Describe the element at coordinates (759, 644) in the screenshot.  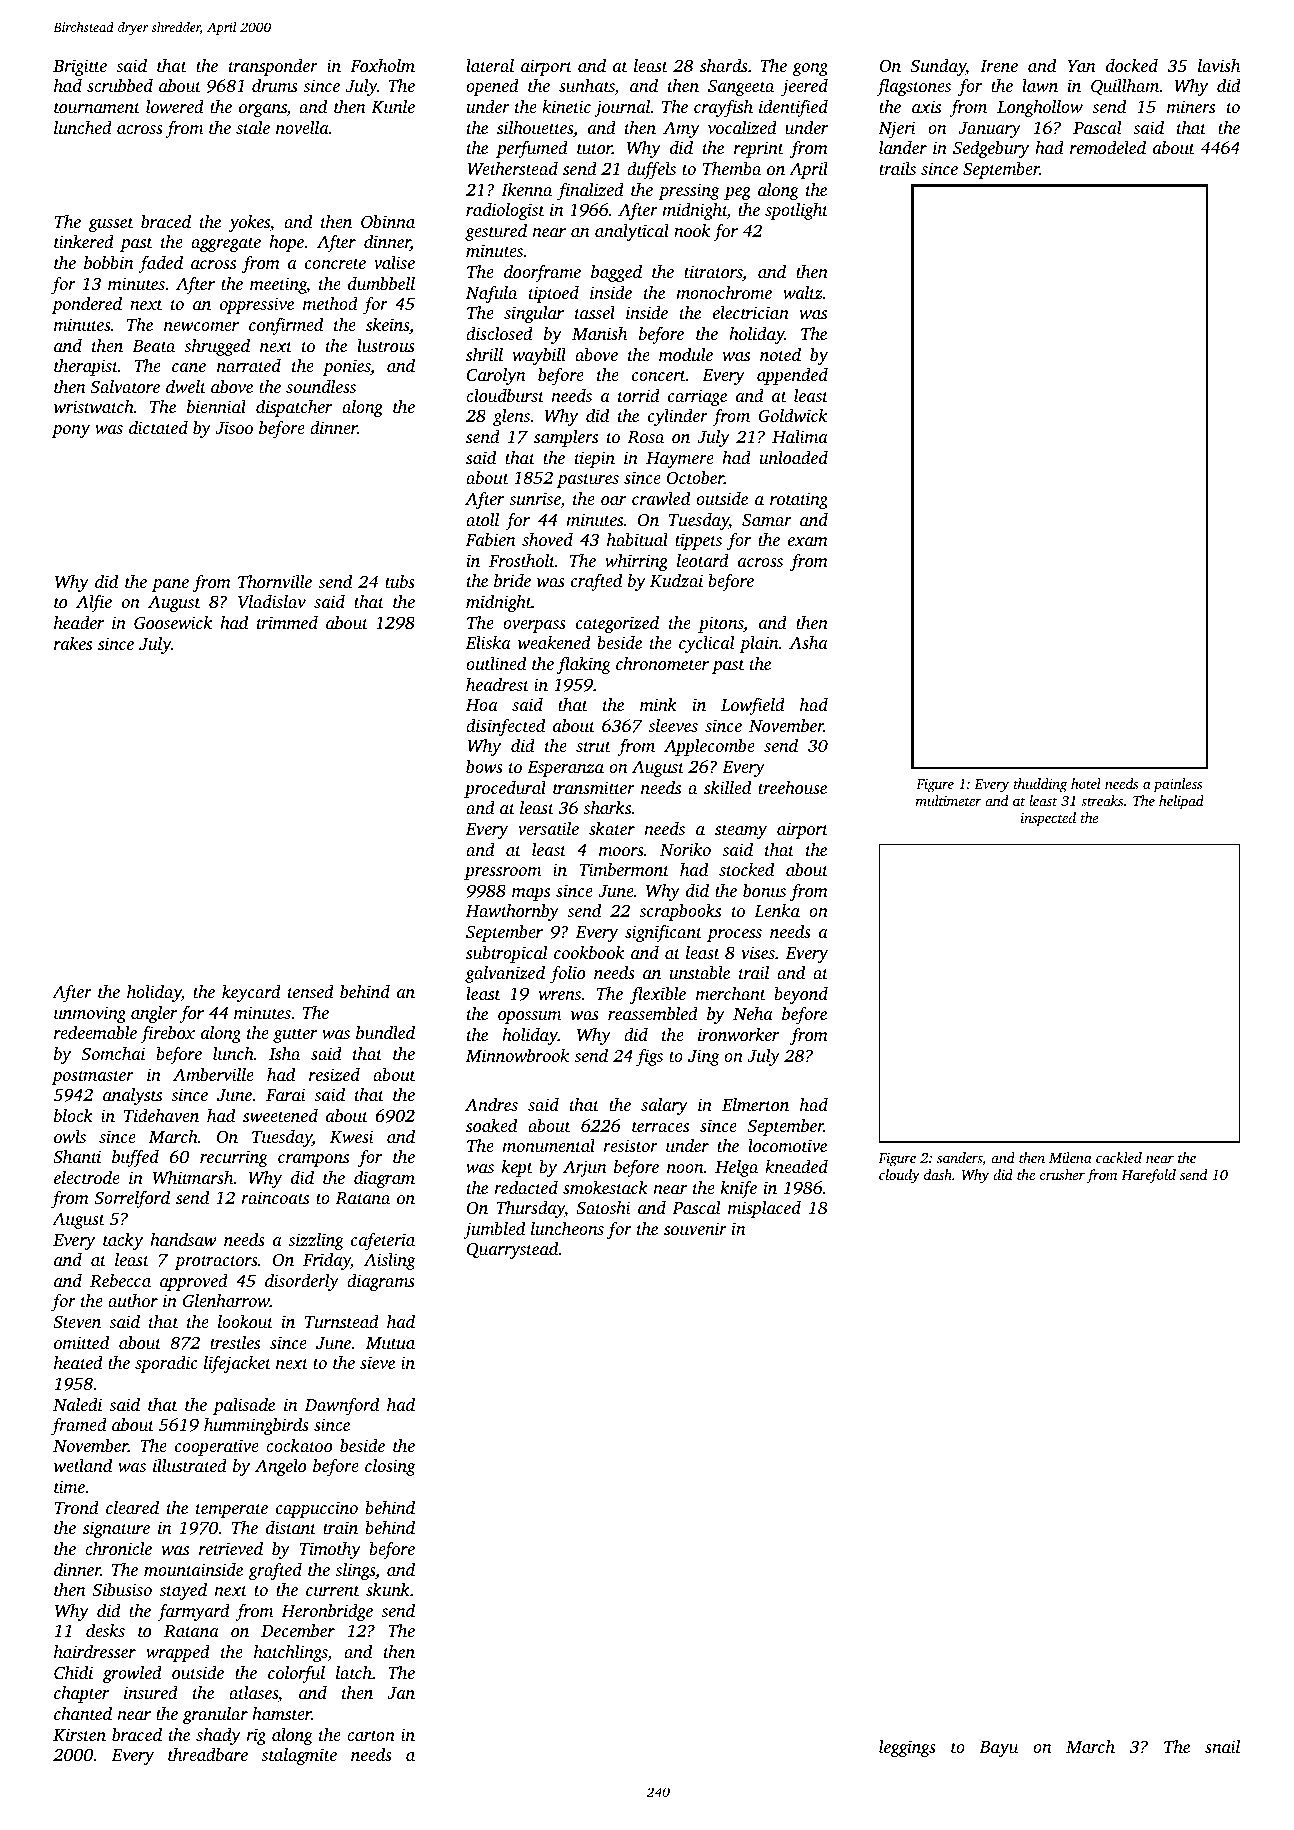
I see `plain` at that location.
